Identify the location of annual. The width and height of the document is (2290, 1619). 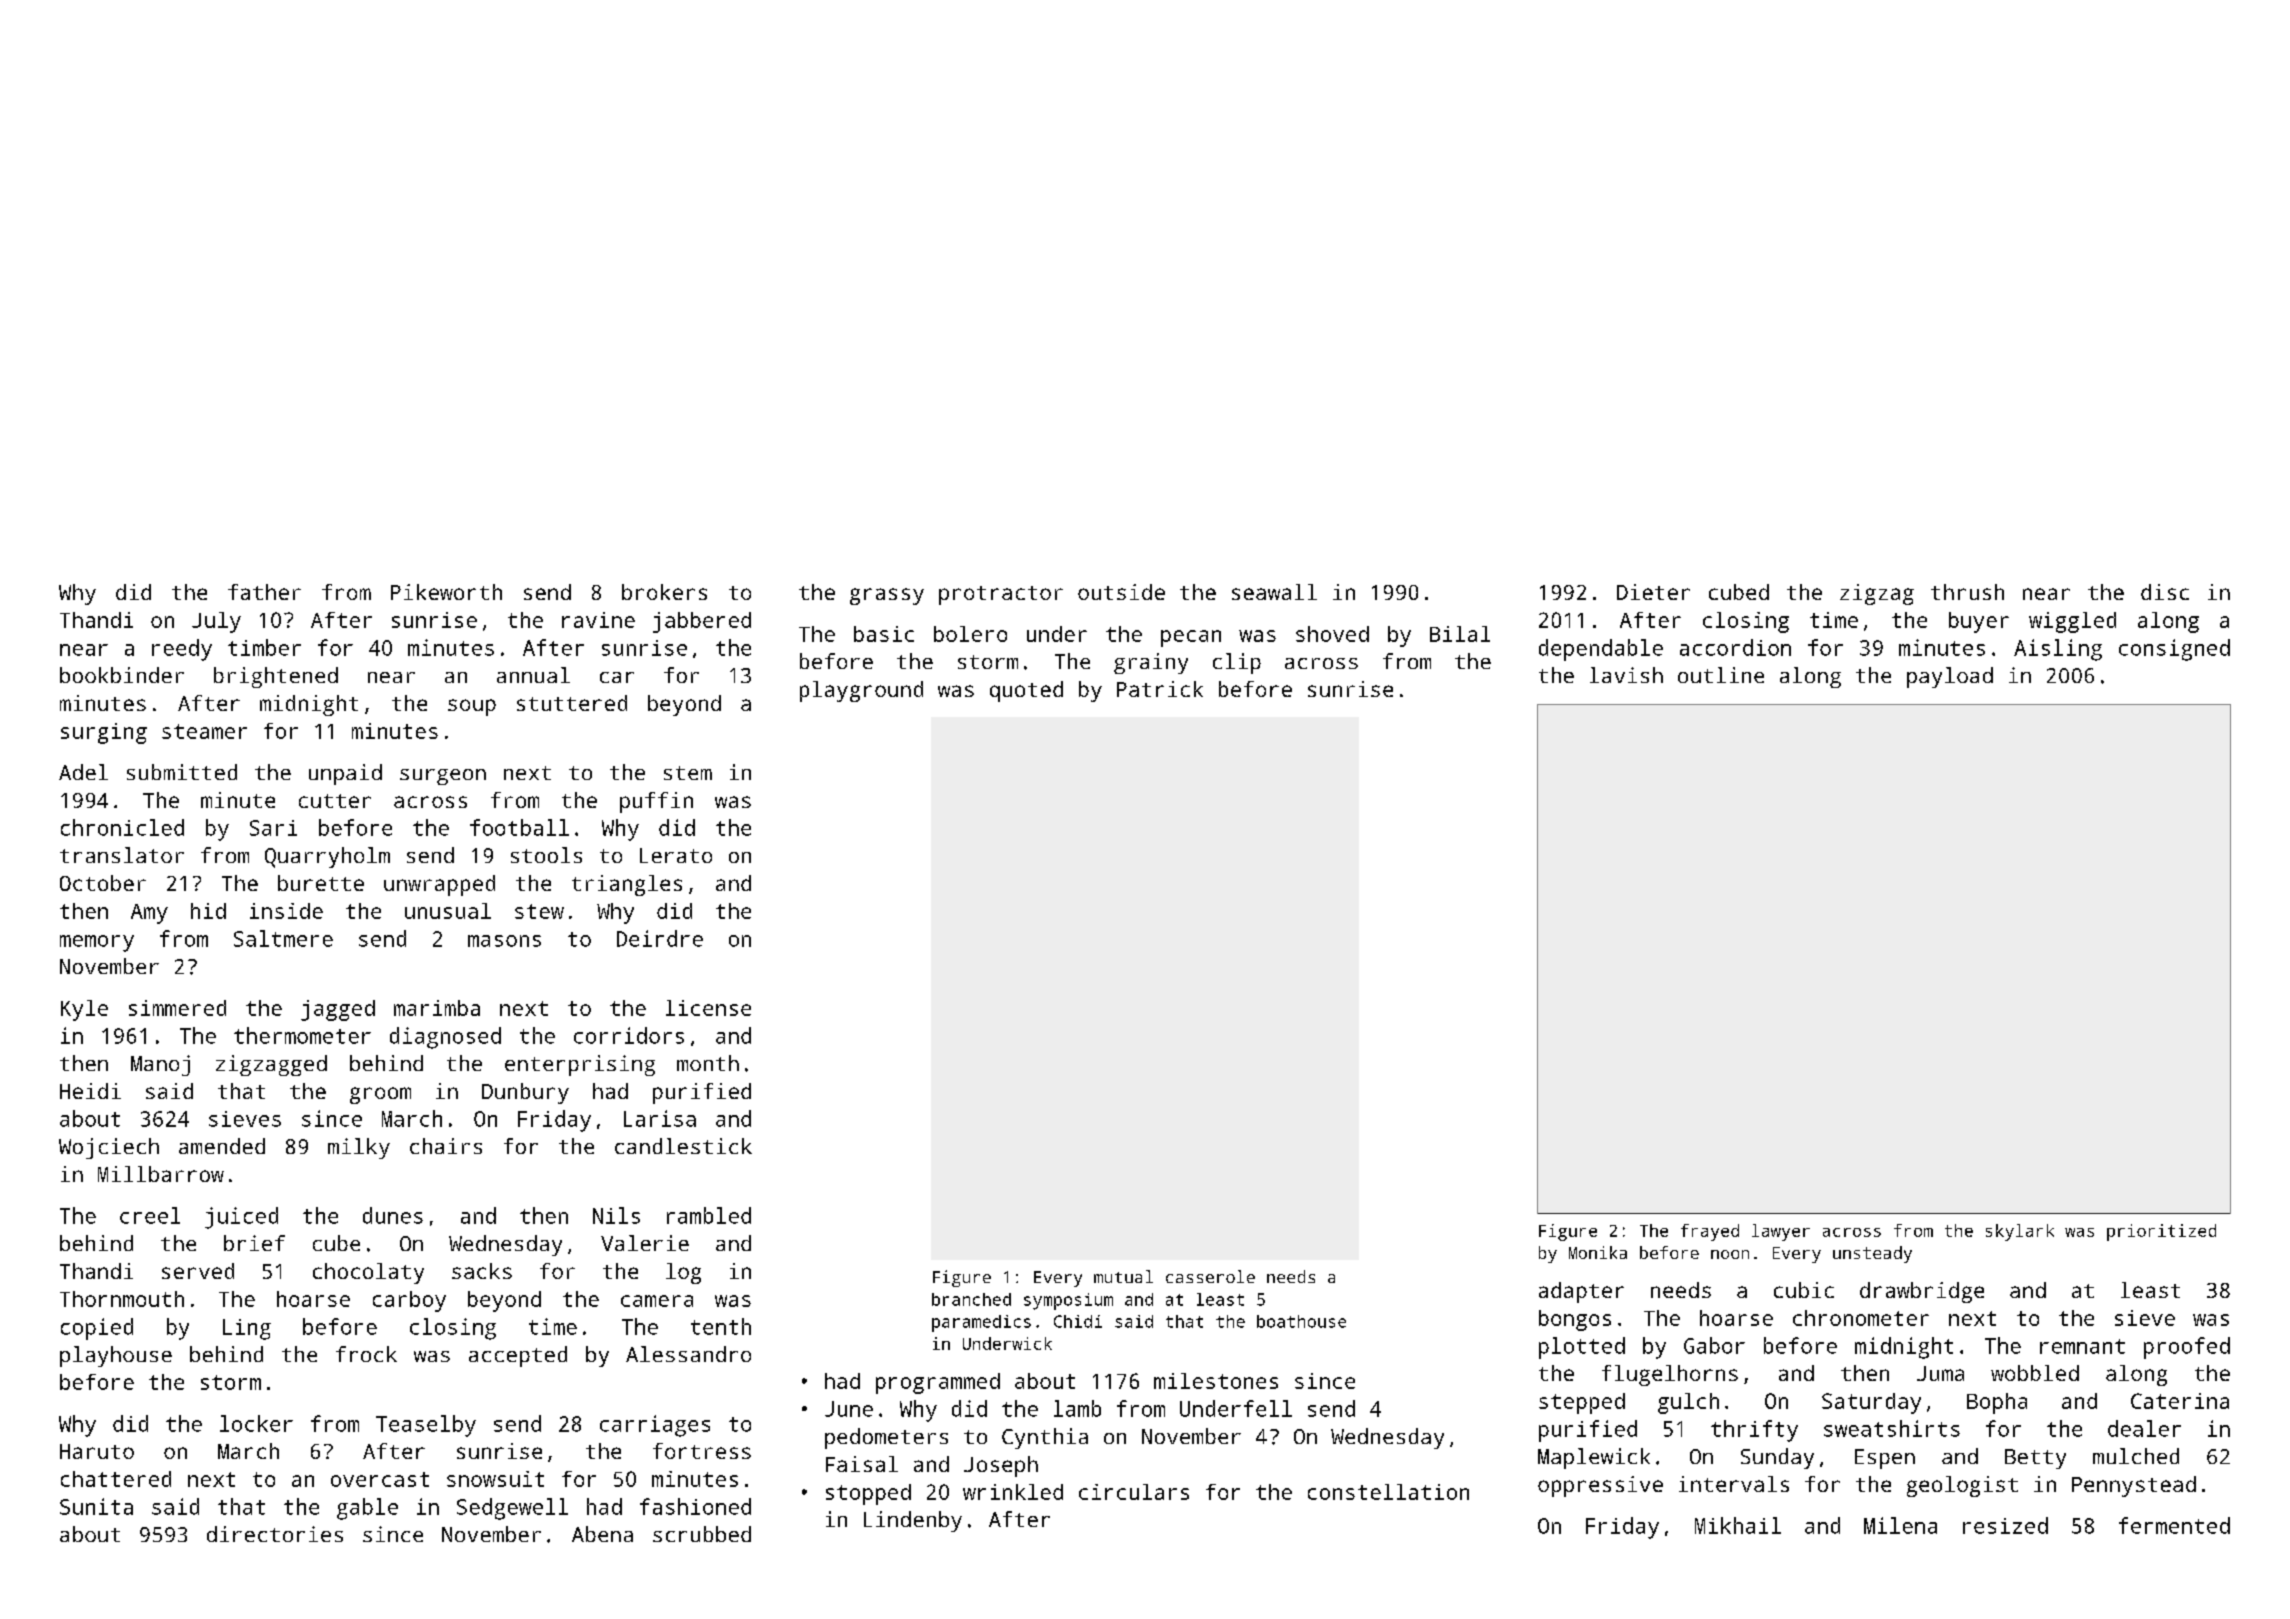
(533, 675).
